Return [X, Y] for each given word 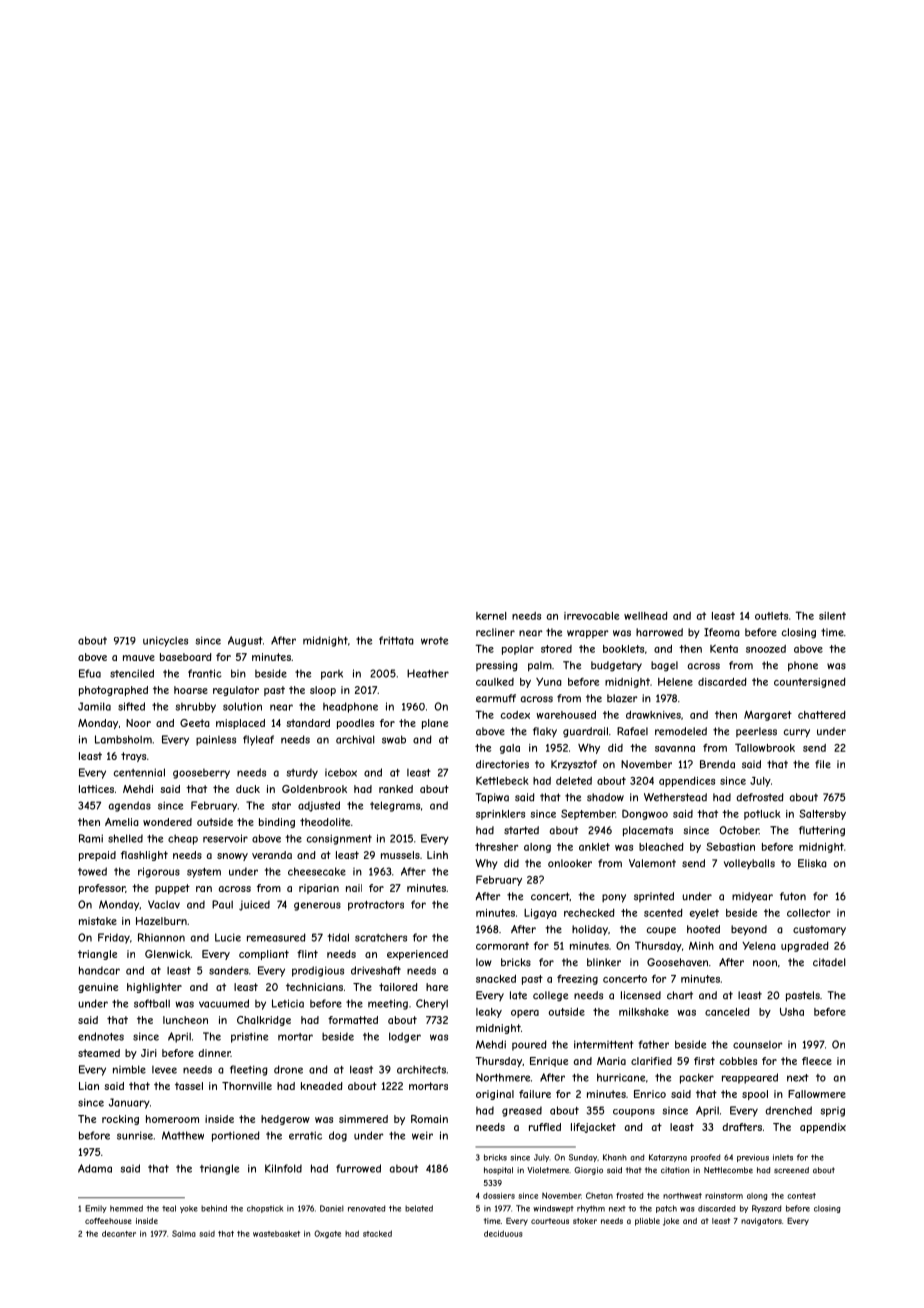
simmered [363, 1119]
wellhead [646, 616]
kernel [491, 616]
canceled [727, 1012]
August [245, 641]
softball [152, 1003]
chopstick [265, 1209]
